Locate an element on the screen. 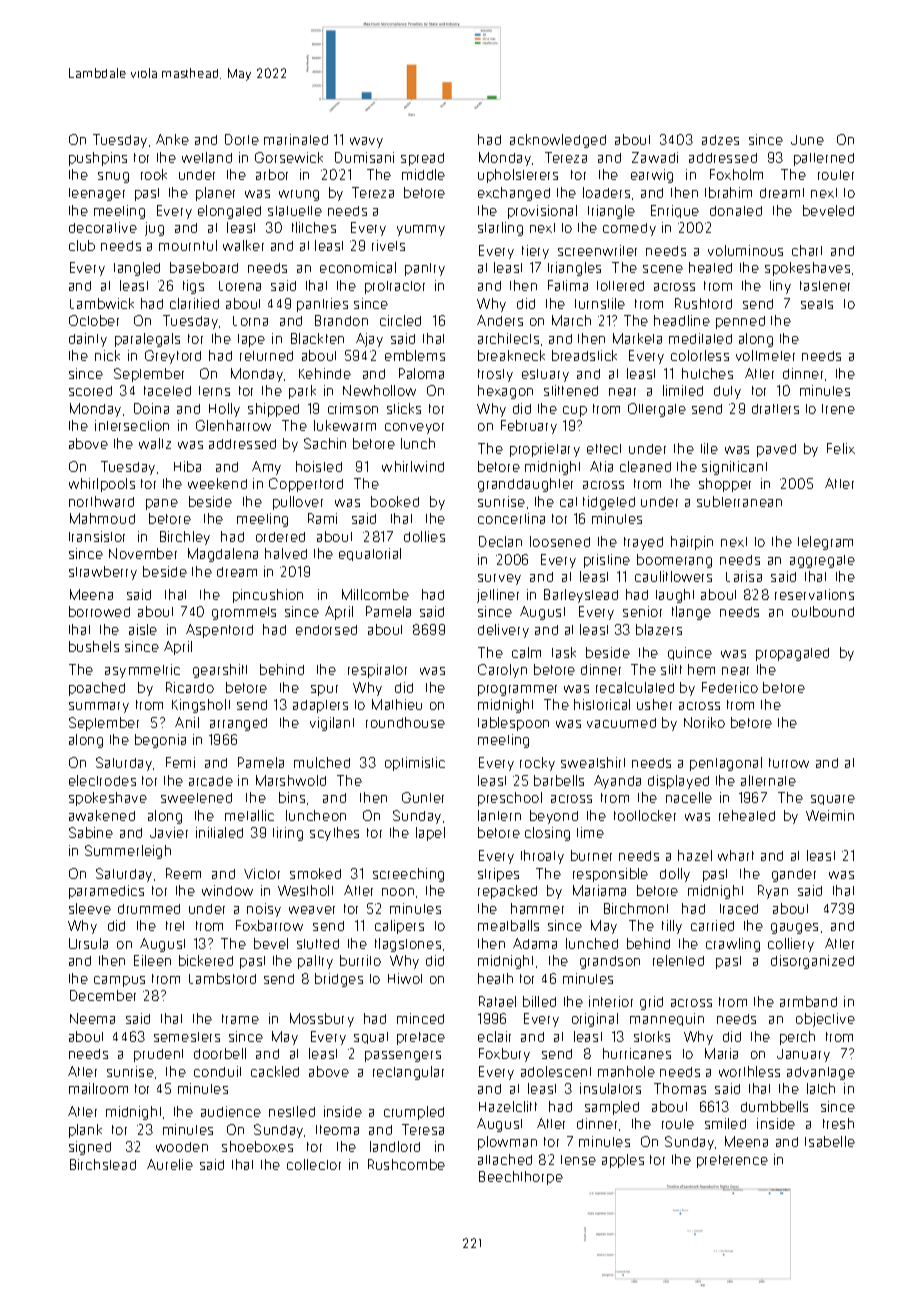 The image size is (924, 1311). acknowledged is located at coordinates (558, 141).
